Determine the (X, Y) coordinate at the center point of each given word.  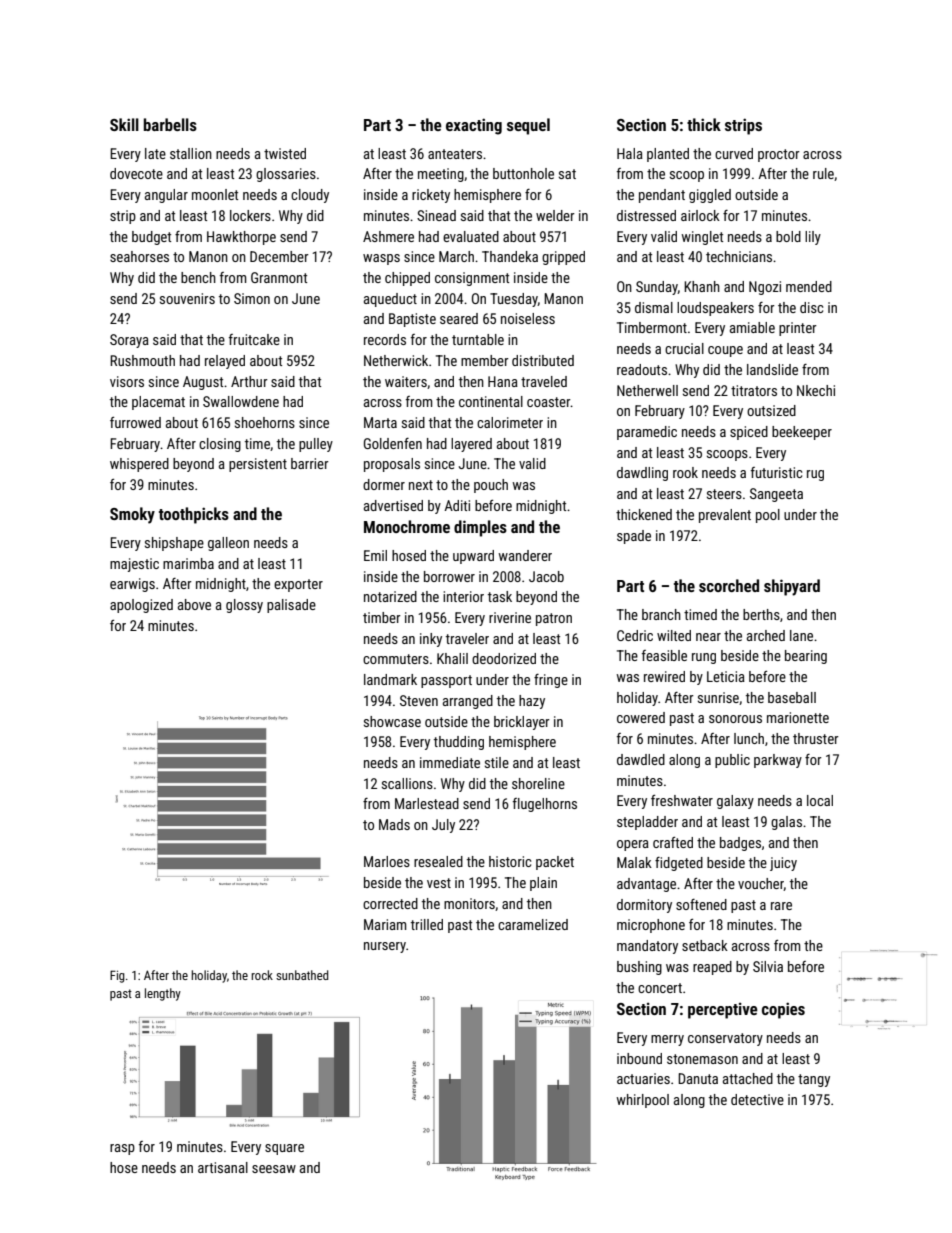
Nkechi (816, 390)
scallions (407, 783)
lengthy (163, 994)
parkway (778, 761)
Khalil (452, 658)
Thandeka (510, 256)
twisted (285, 153)
